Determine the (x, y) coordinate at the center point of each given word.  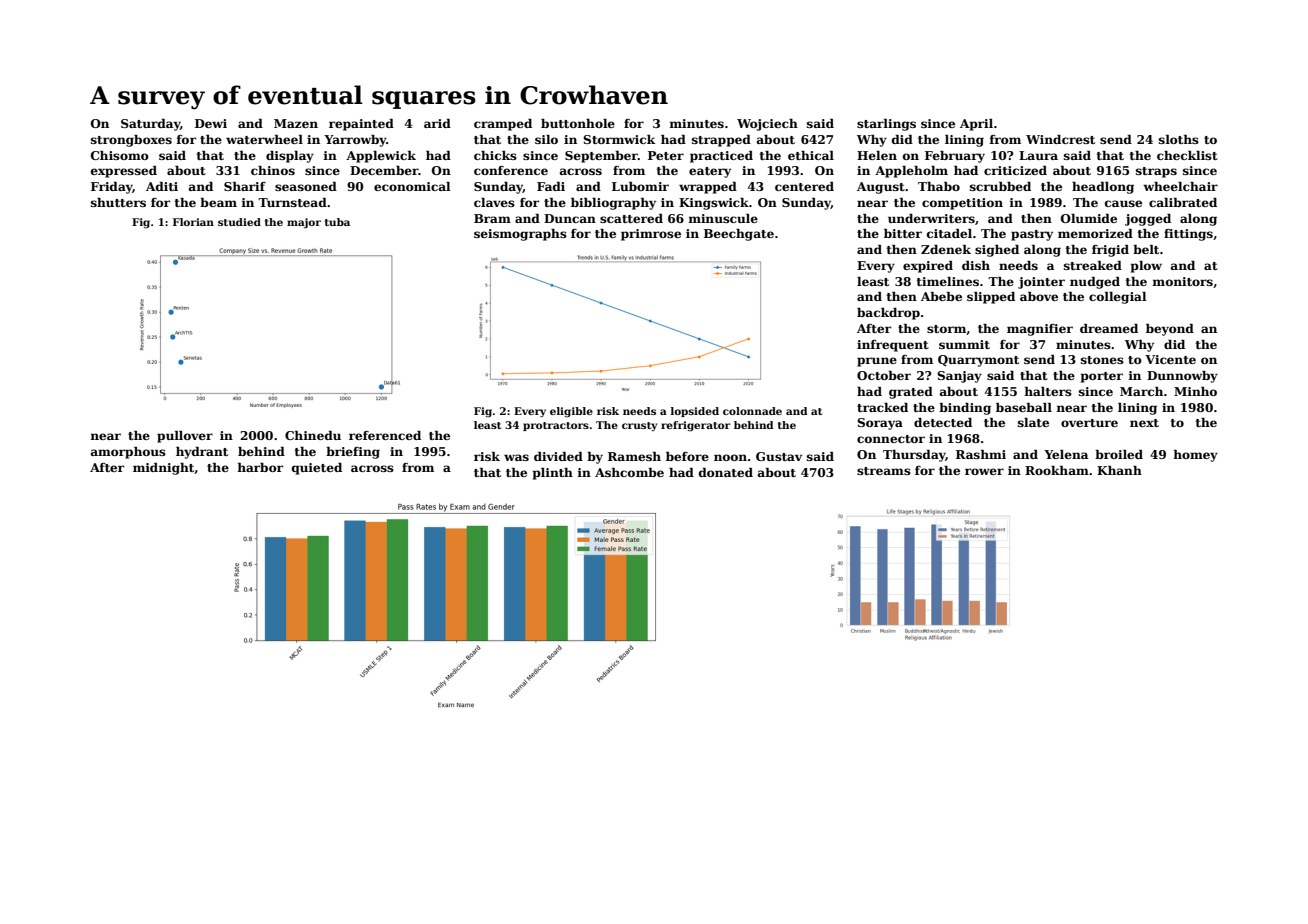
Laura (1038, 155)
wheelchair (1180, 186)
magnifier (1040, 330)
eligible (571, 412)
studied (239, 222)
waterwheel (264, 139)
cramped (503, 125)
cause (1123, 203)
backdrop (888, 314)
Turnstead (292, 202)
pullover (185, 437)
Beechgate (739, 235)
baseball (1024, 407)
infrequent (893, 346)
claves (494, 202)
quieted (317, 469)
